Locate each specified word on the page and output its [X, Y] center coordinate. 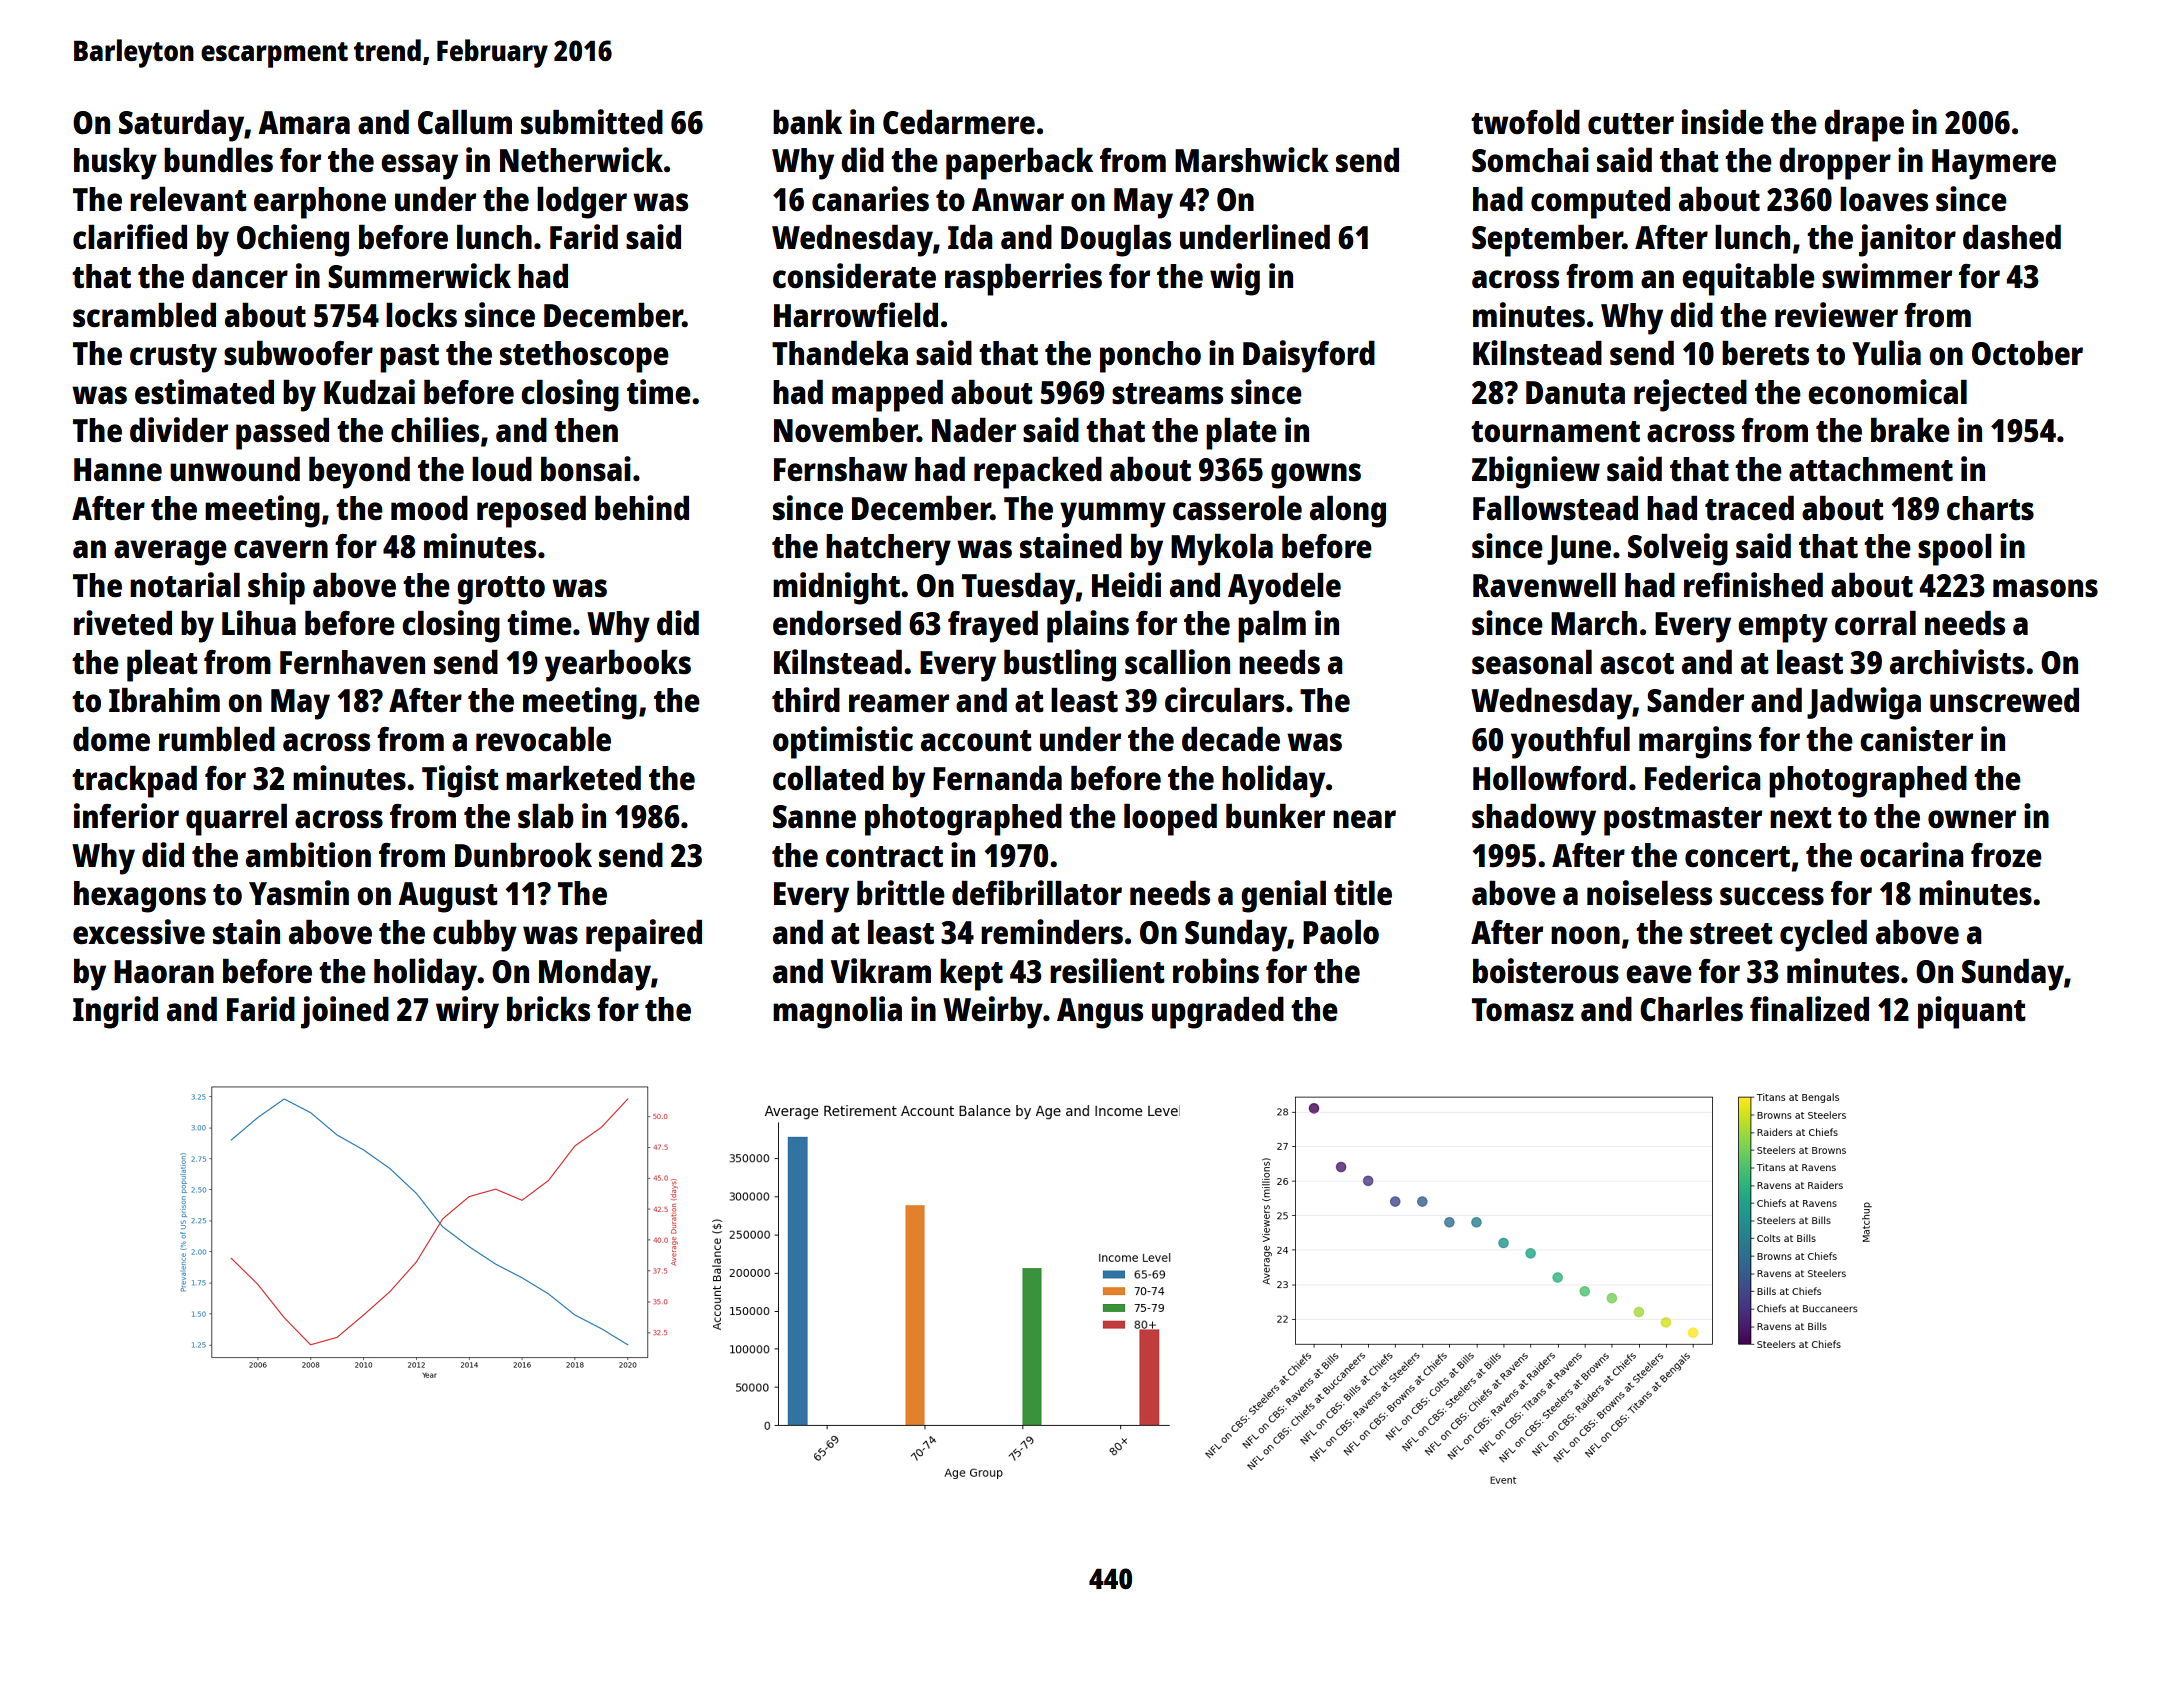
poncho [1150, 357]
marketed [573, 778]
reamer [899, 703]
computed [1600, 202]
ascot [1637, 664]
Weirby [993, 1012]
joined [345, 1012]
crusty [173, 358]
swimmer [1887, 276]
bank [807, 122]
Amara [304, 123]
